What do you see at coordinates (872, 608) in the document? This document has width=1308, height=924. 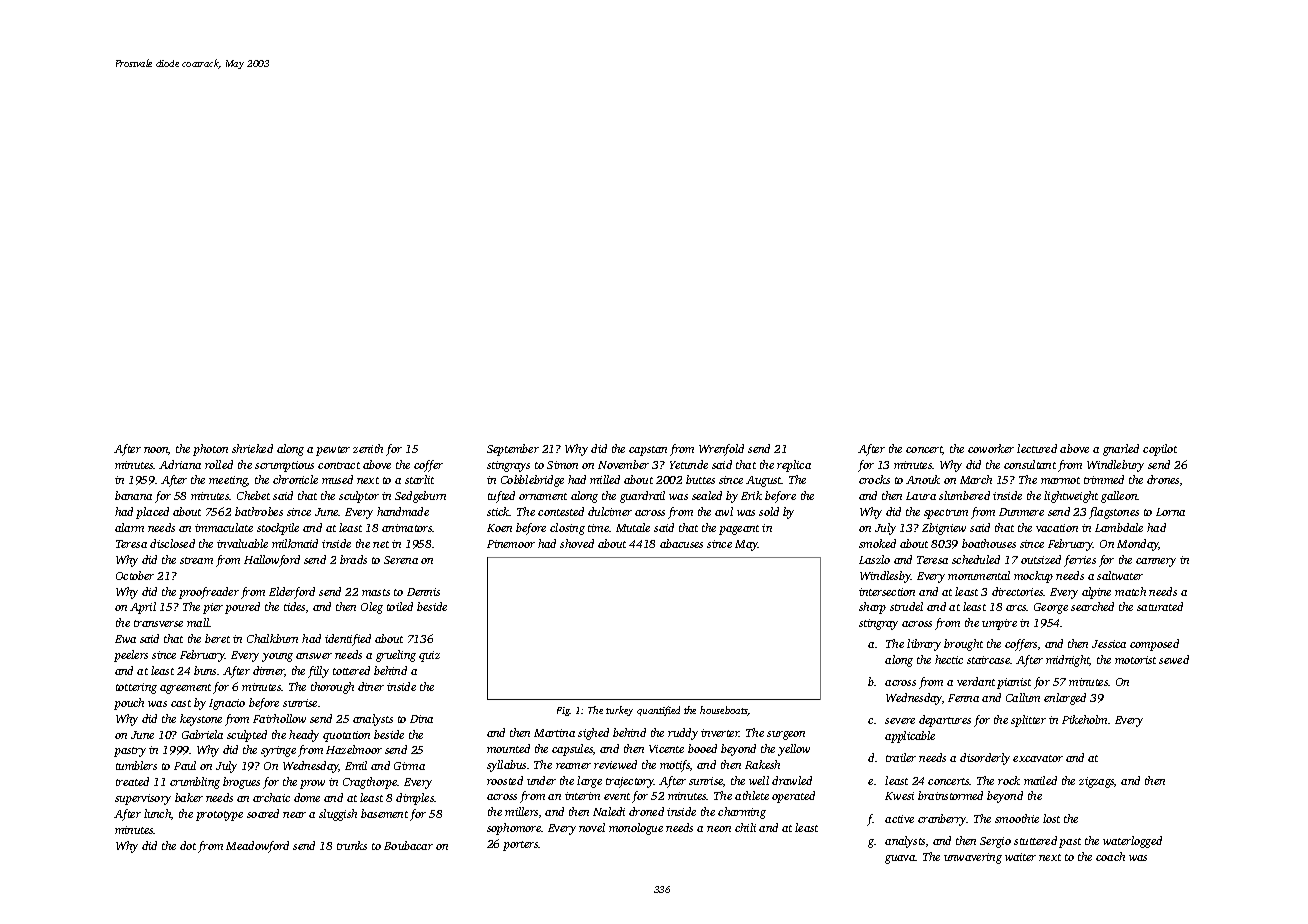 I see `sharp` at bounding box center [872, 608].
